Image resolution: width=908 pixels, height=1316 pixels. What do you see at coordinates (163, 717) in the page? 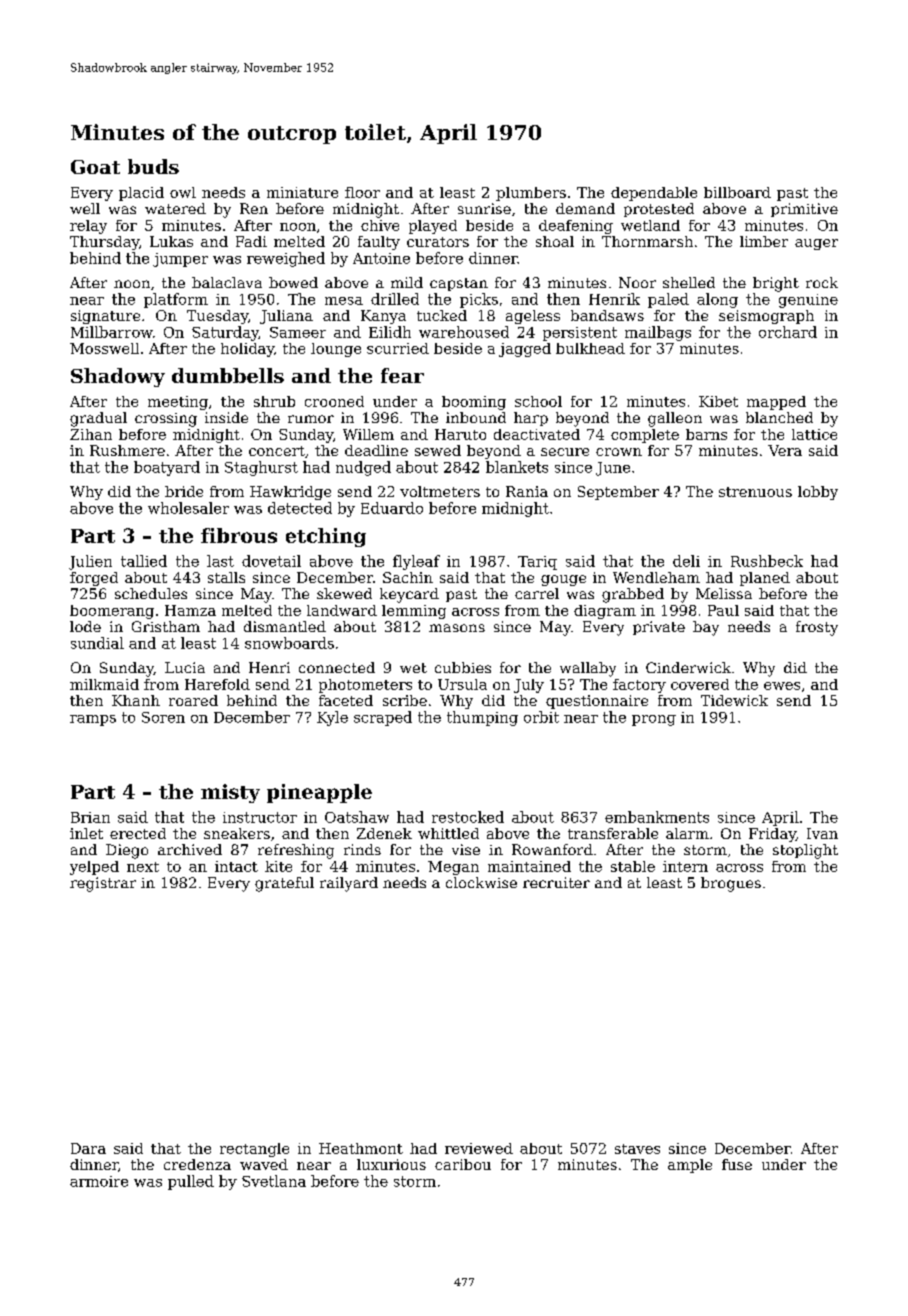
I see `Soren` at bounding box center [163, 717].
